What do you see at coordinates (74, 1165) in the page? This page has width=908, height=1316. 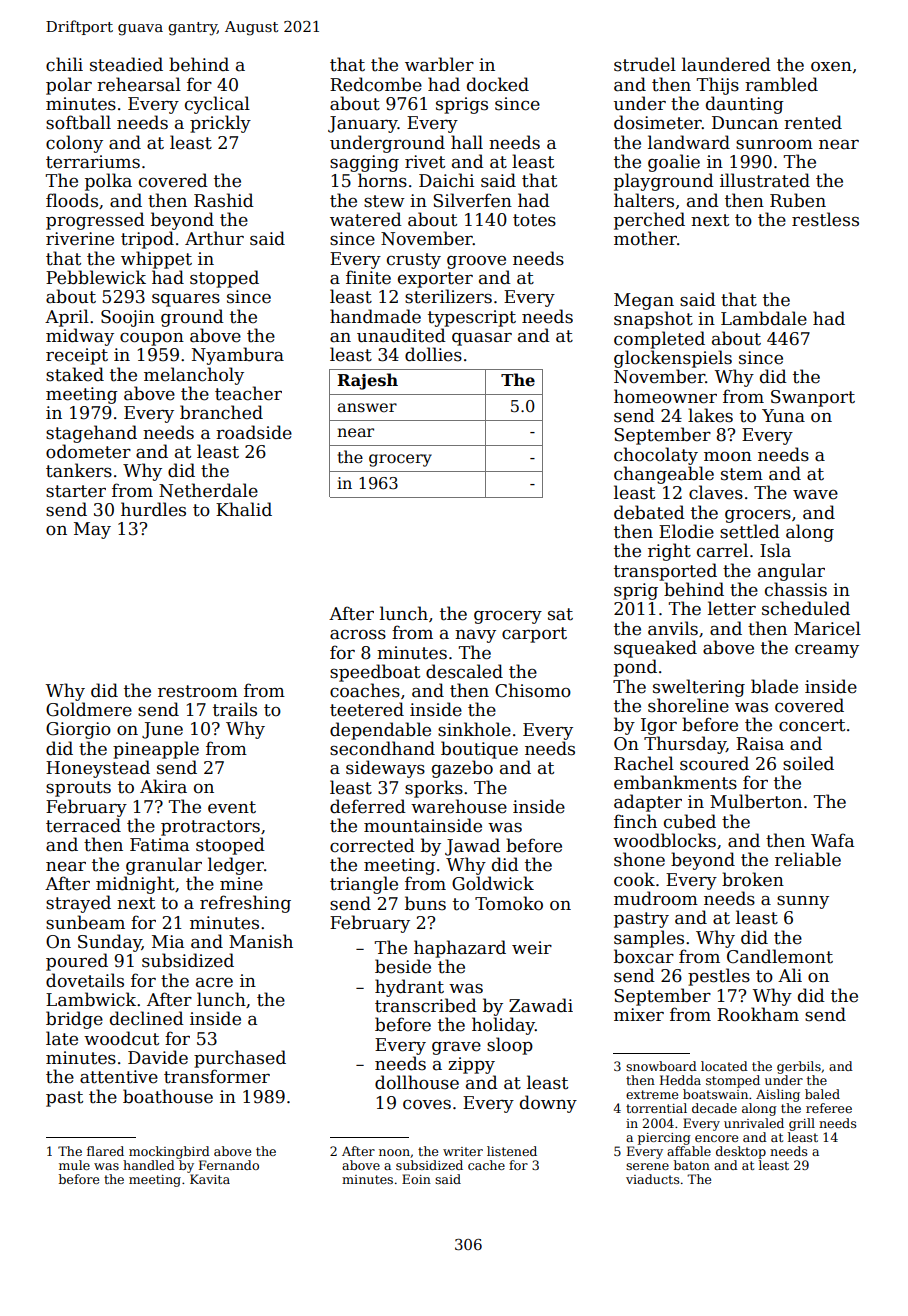 I see `mule` at bounding box center [74, 1165].
